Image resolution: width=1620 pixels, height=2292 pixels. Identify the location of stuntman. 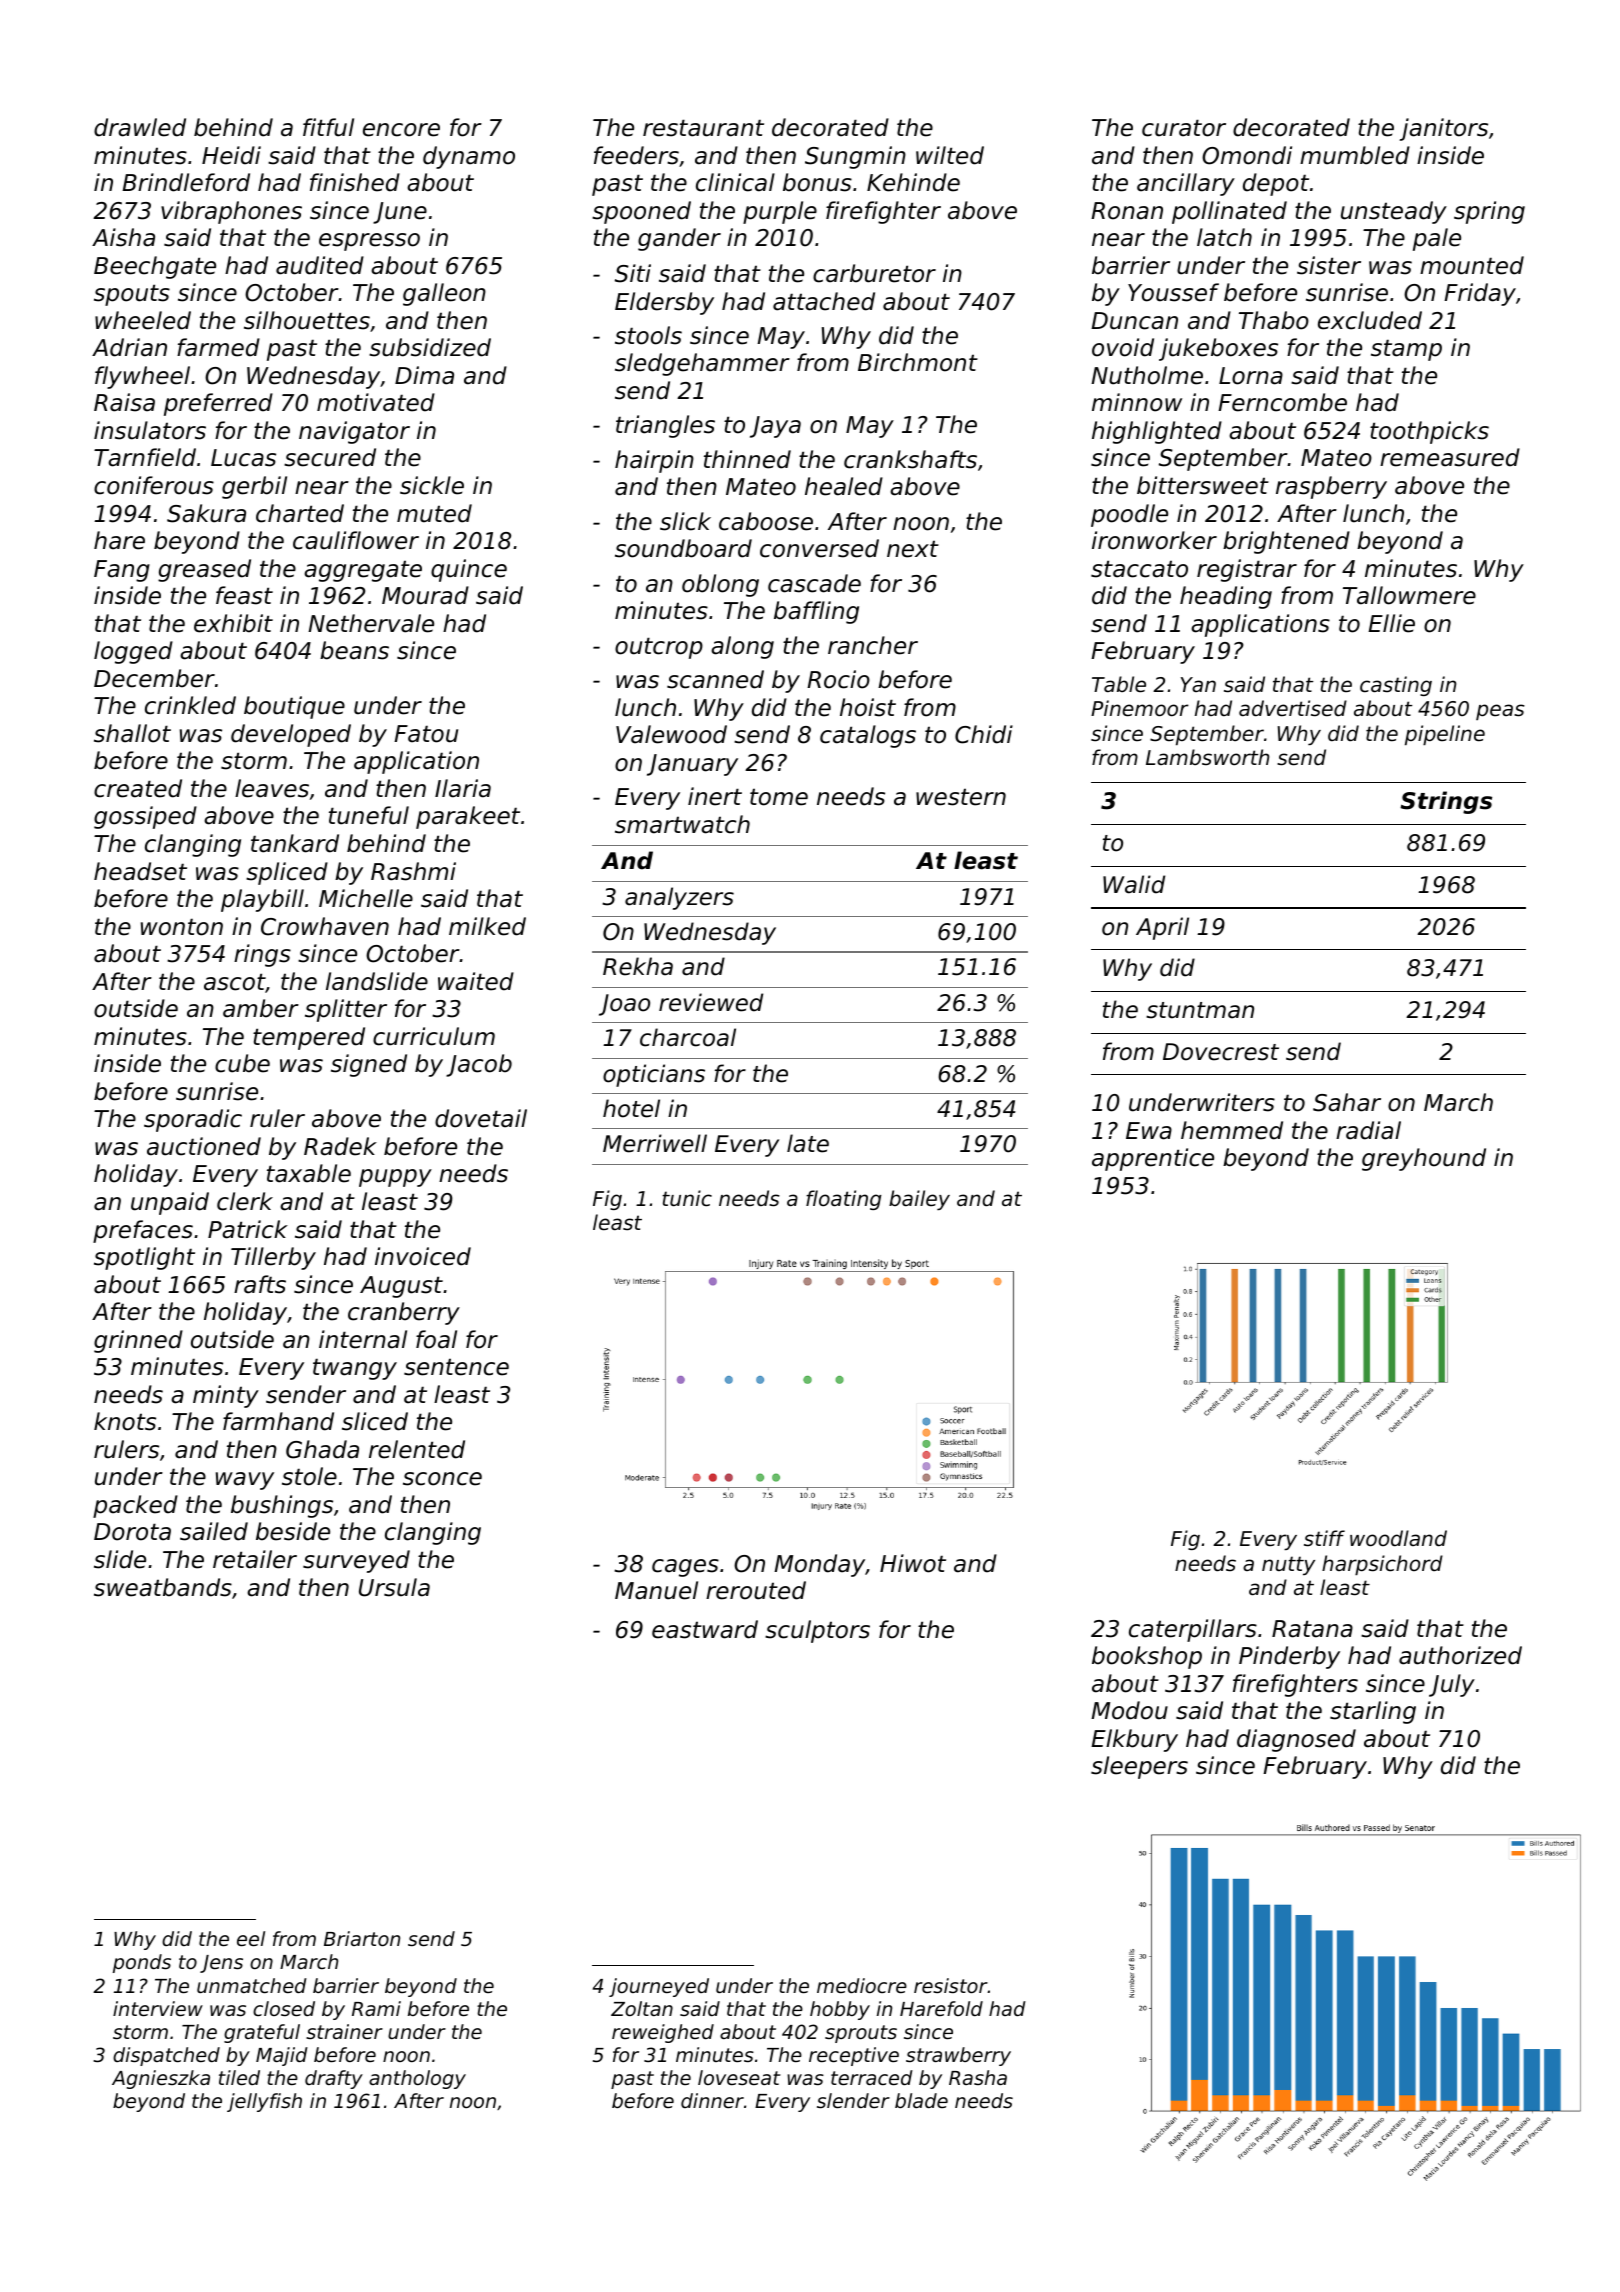
(1200, 1010).
